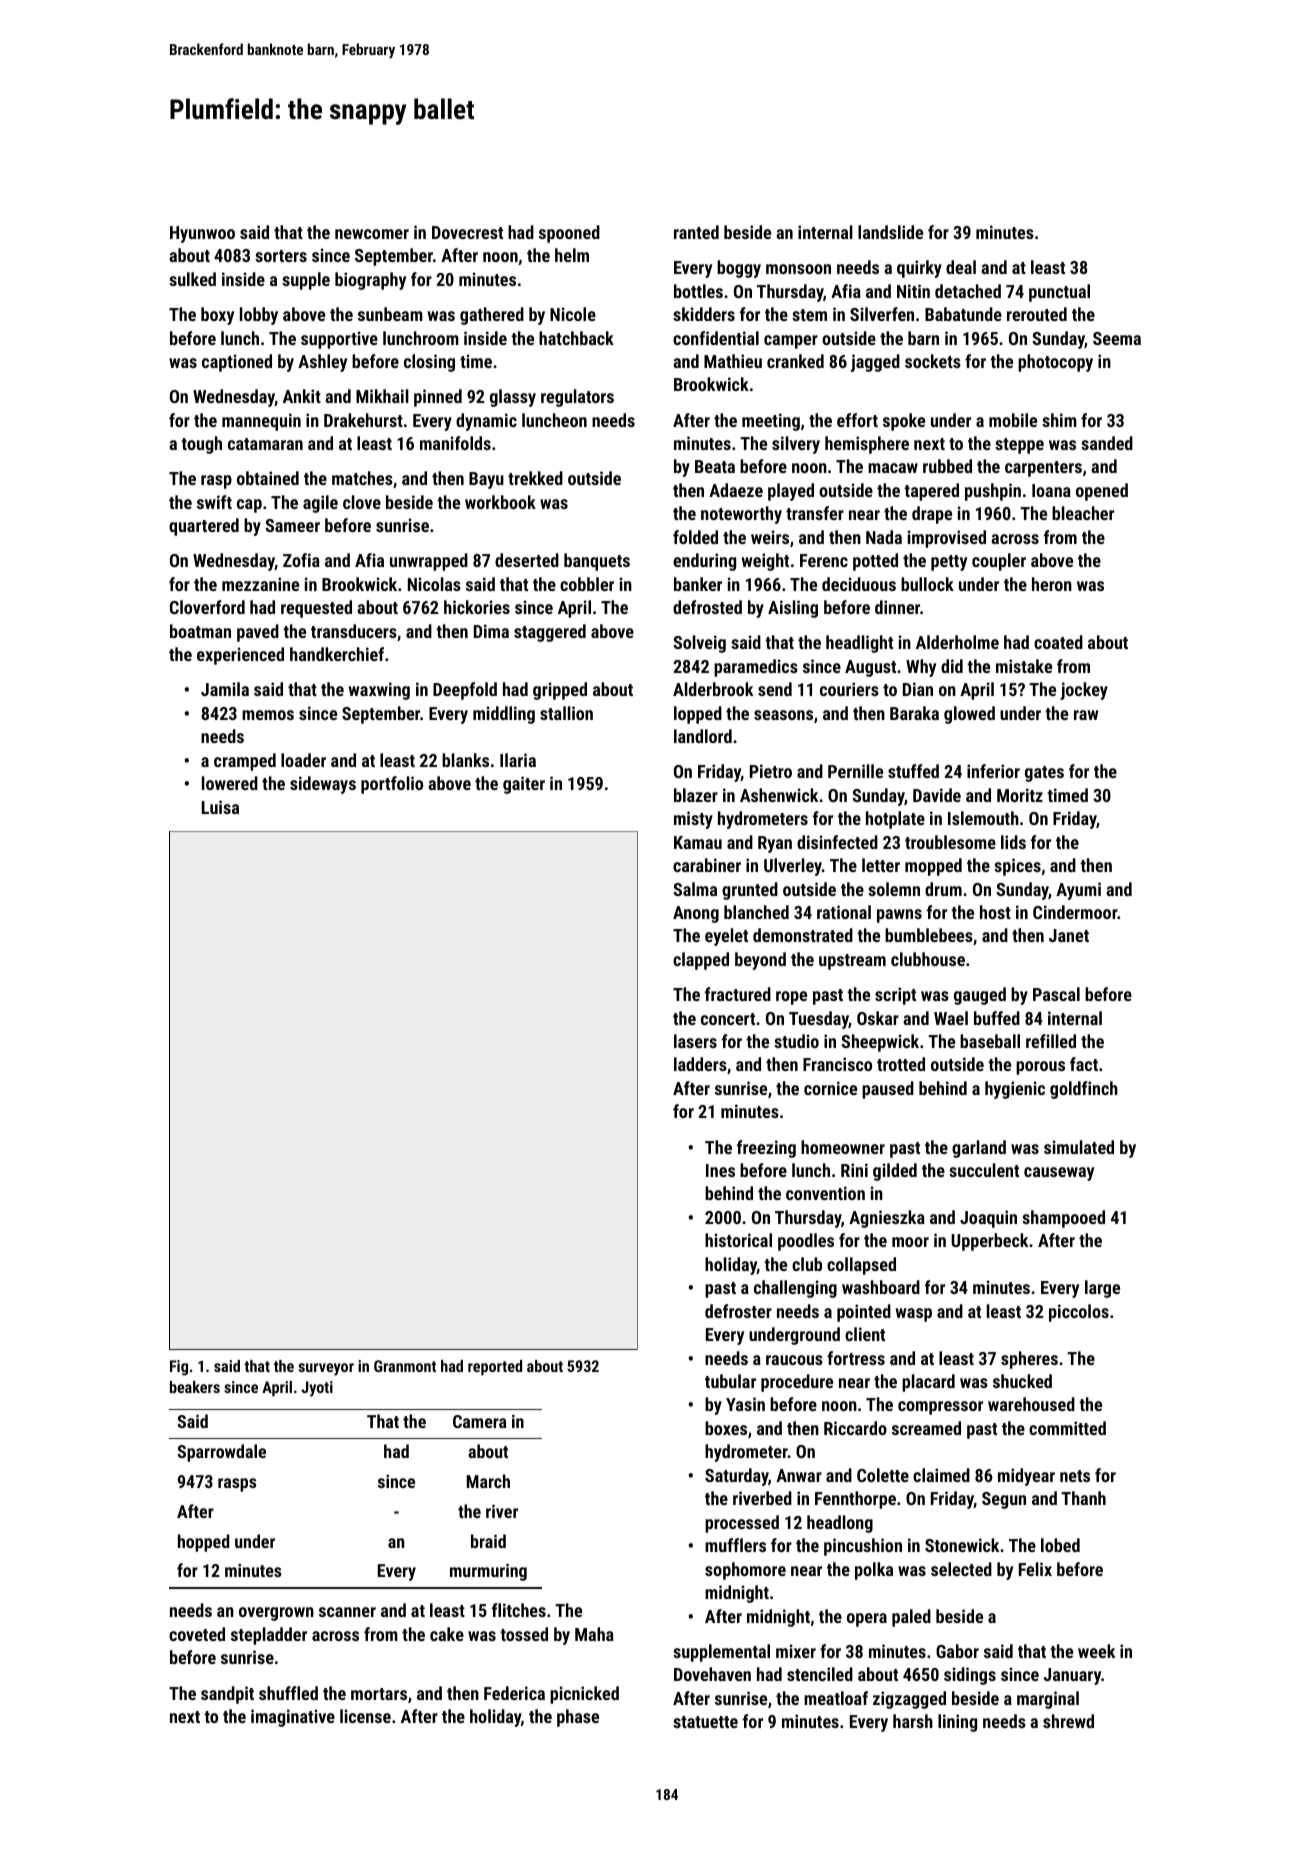  What do you see at coordinates (738, 1311) in the screenshot?
I see `defroster` at bounding box center [738, 1311].
